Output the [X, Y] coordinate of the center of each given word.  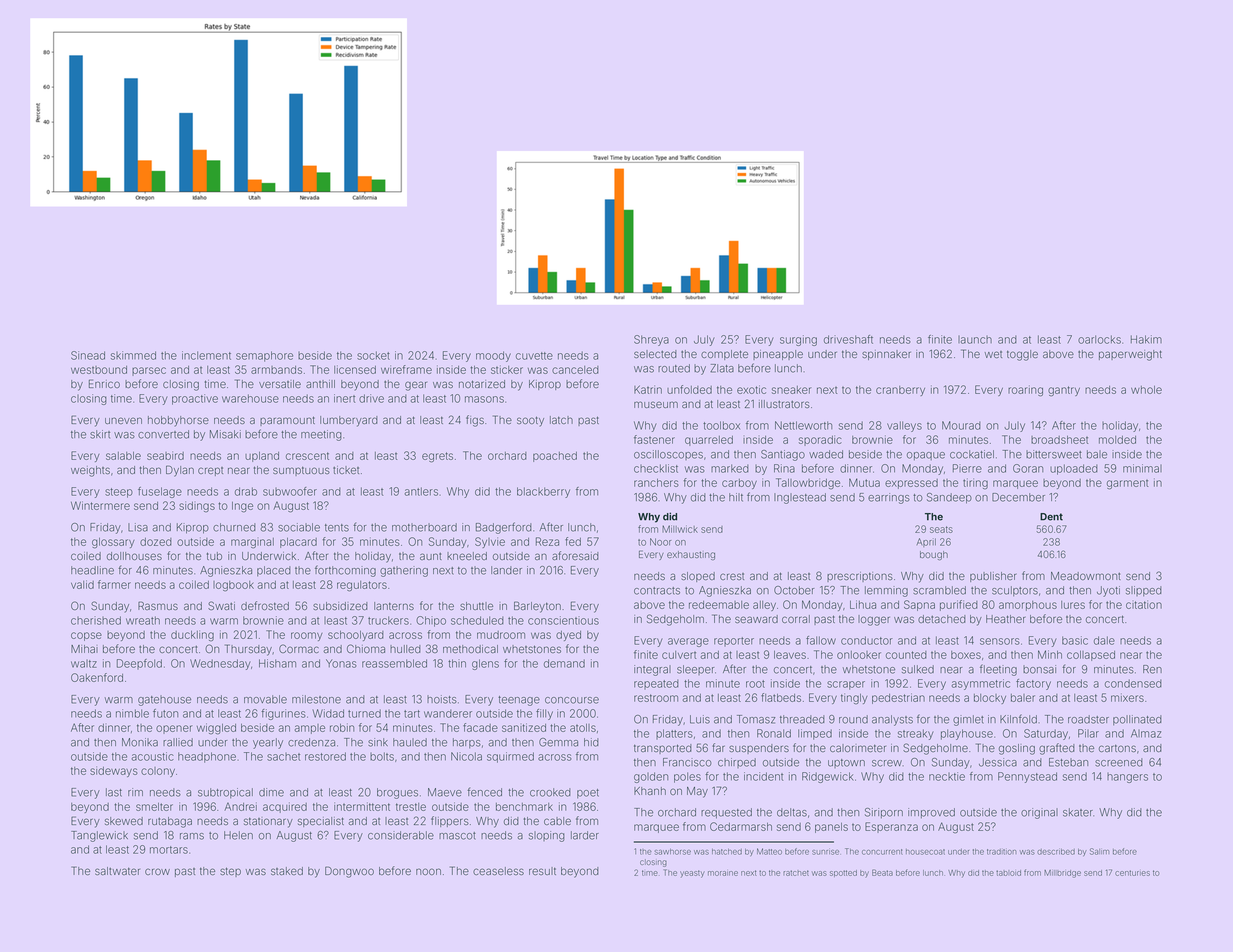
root [755, 684]
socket [373, 355]
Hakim [1146, 339]
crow [157, 871]
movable [265, 699]
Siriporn [884, 813]
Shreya [651, 340]
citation [1144, 604]
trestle [411, 807]
